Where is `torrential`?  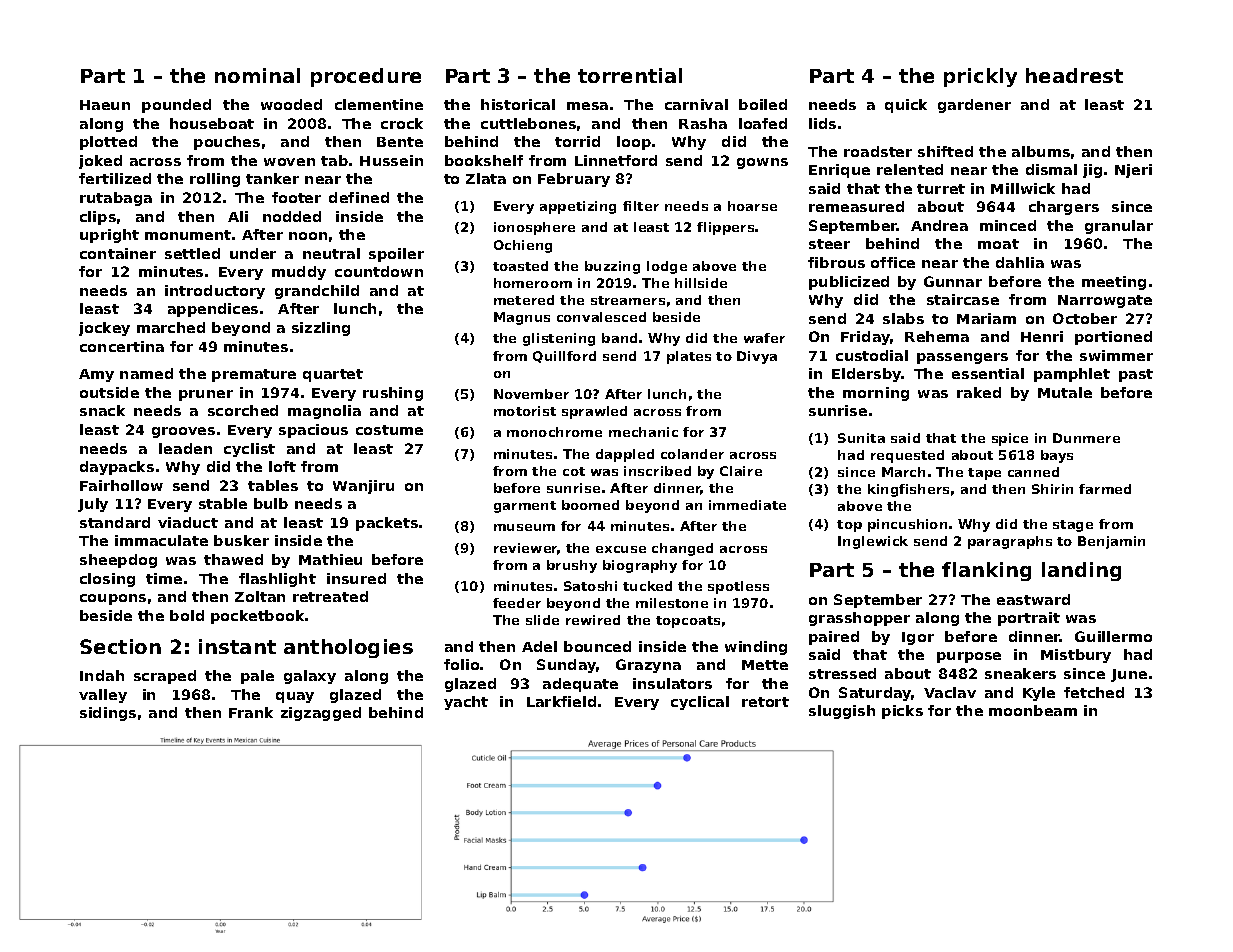 torrential is located at coordinates (630, 75).
